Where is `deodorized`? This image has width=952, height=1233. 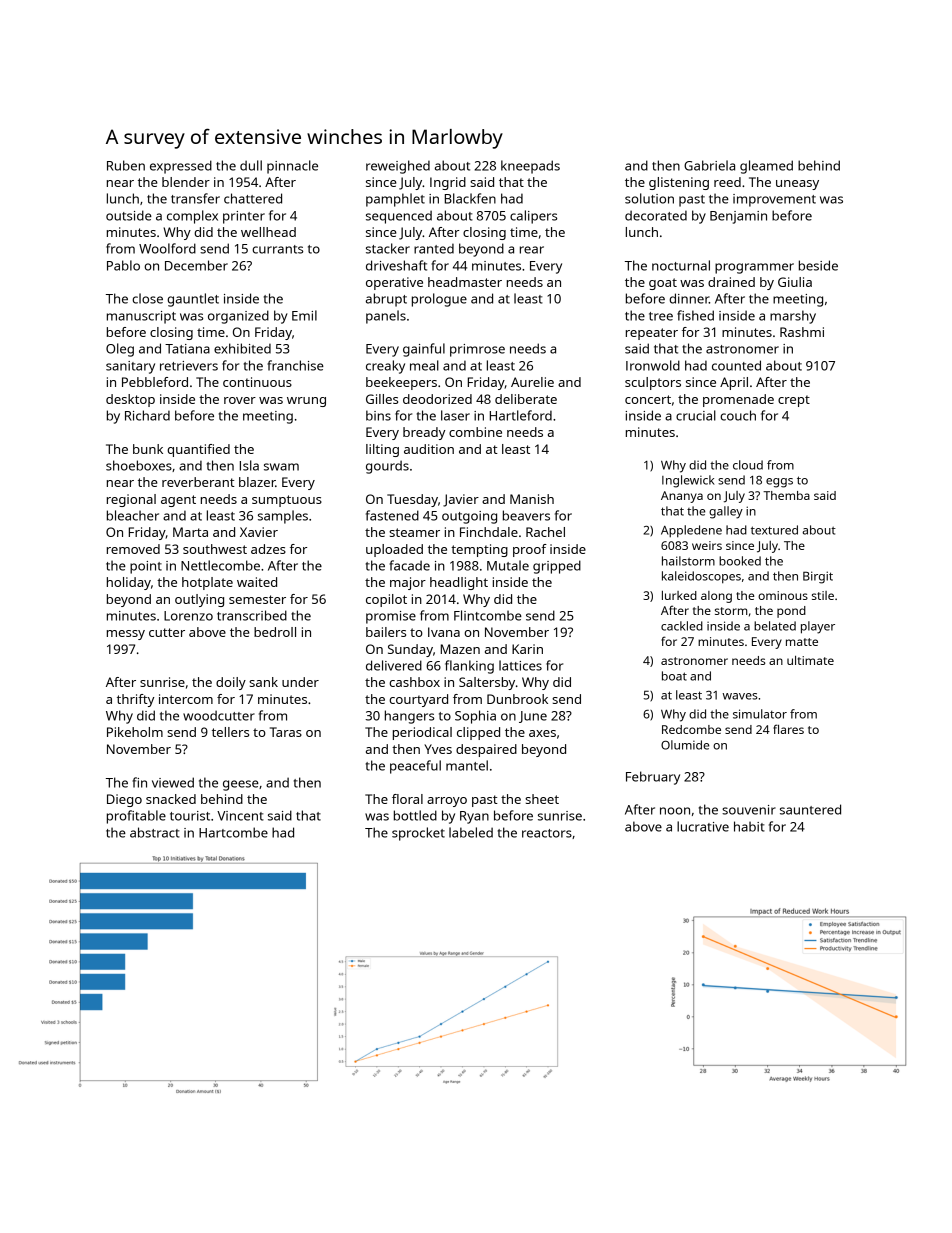 deodorized is located at coordinates (437, 399).
